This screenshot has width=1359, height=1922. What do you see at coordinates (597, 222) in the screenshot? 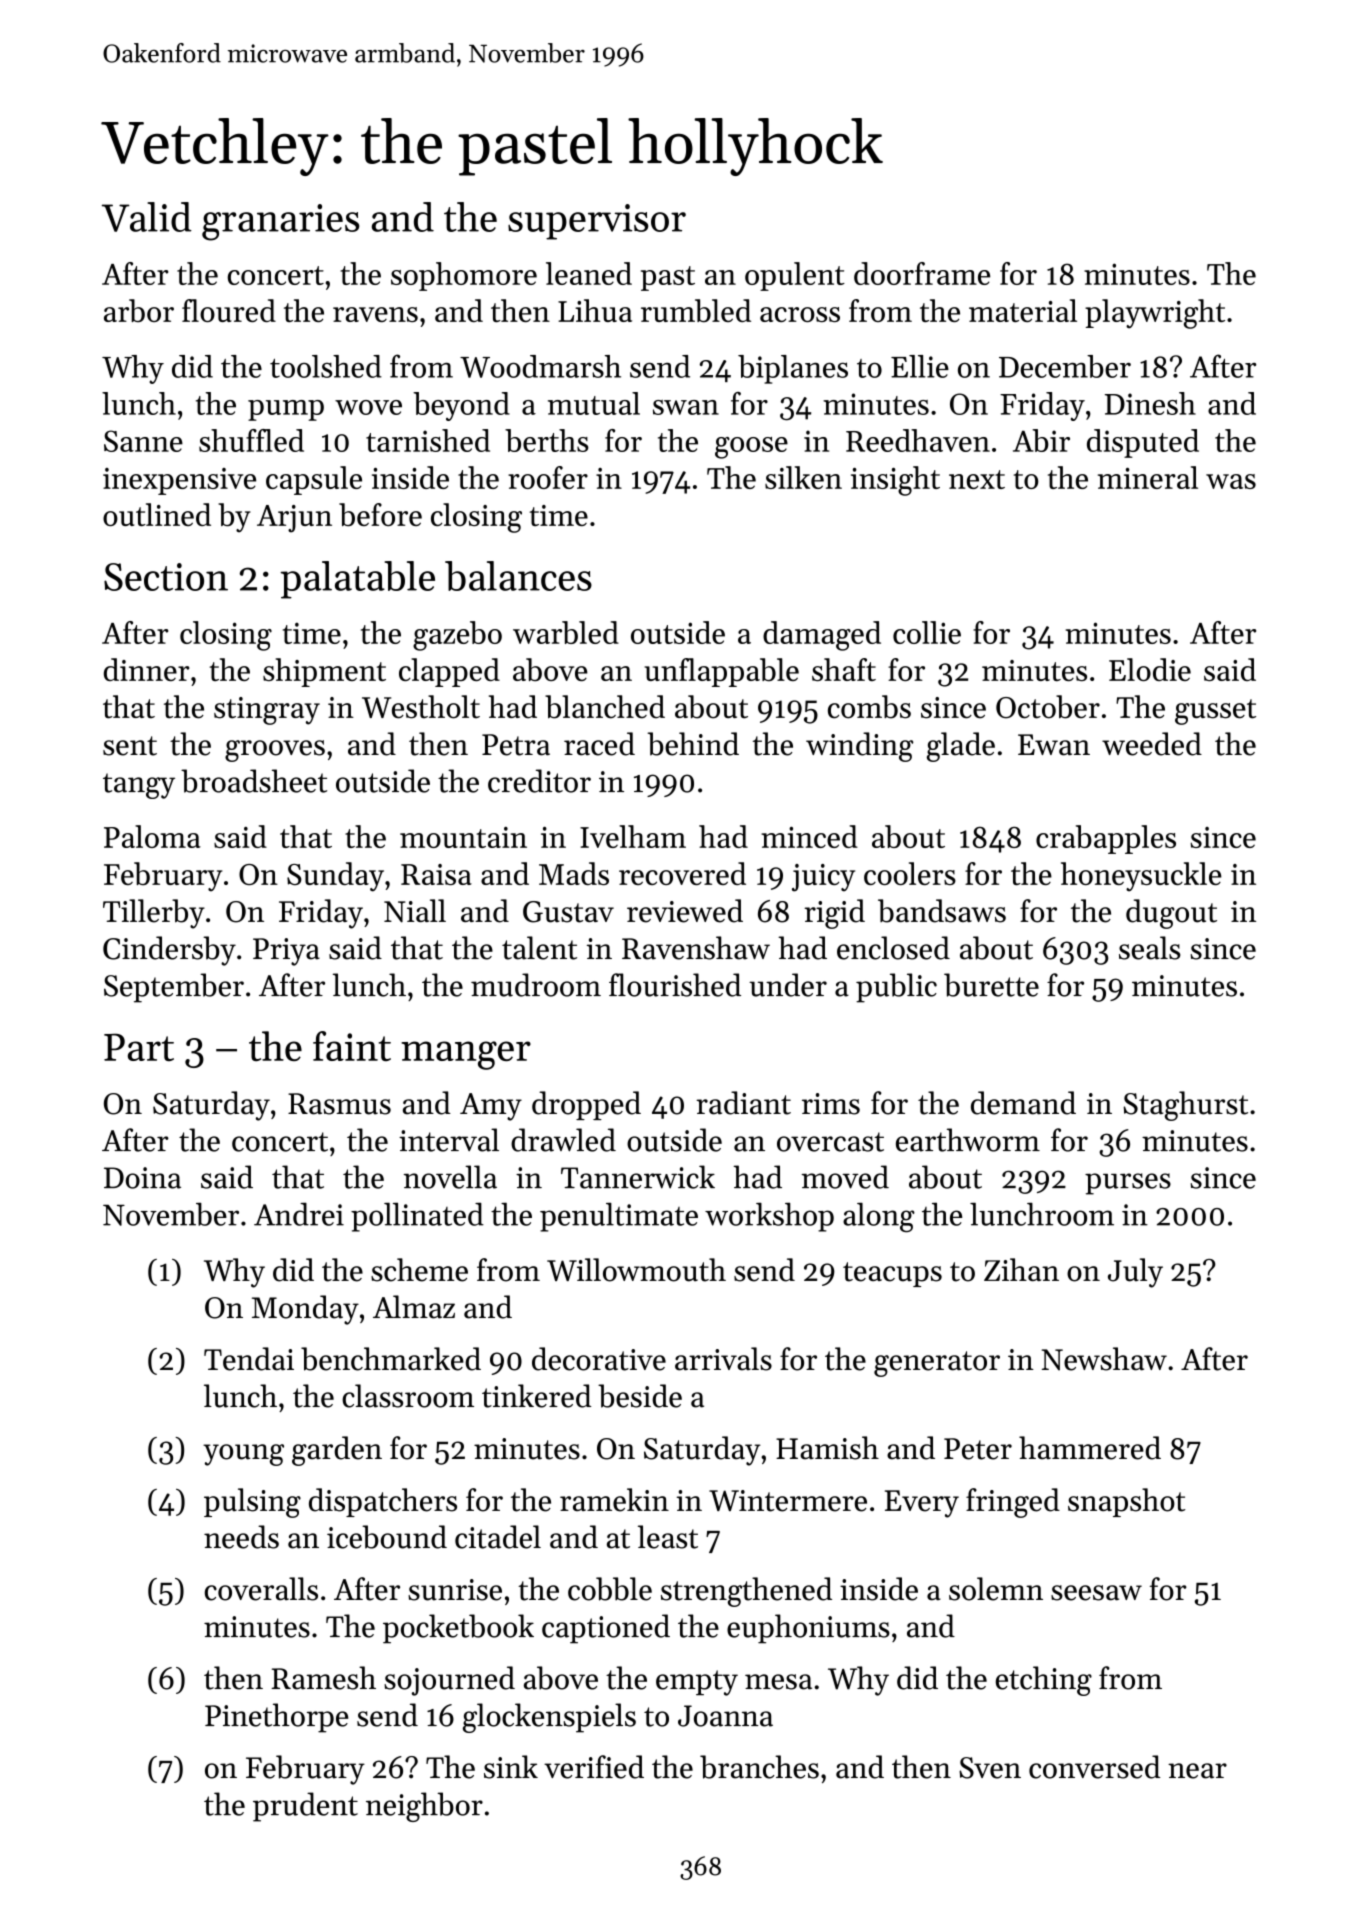
I see `supervisor` at bounding box center [597, 222].
